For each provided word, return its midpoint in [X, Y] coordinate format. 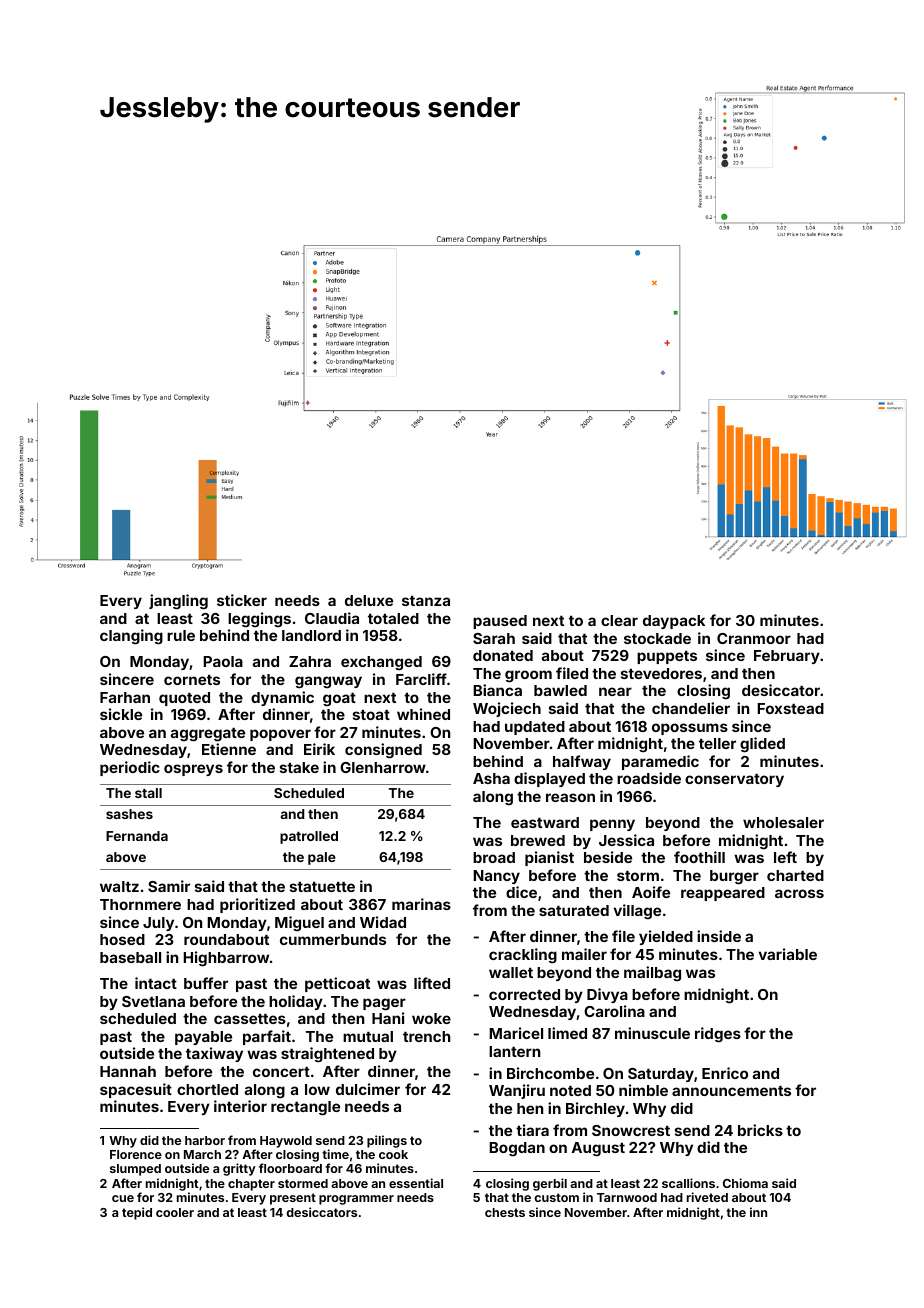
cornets [192, 680]
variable [788, 954]
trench [426, 1036]
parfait [267, 1037]
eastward [545, 822]
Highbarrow [226, 959]
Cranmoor [754, 638]
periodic [130, 768]
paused [500, 622]
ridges [718, 1035]
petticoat [337, 984]
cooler [175, 1212]
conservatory [734, 780]
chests [505, 1212]
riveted [707, 1197]
